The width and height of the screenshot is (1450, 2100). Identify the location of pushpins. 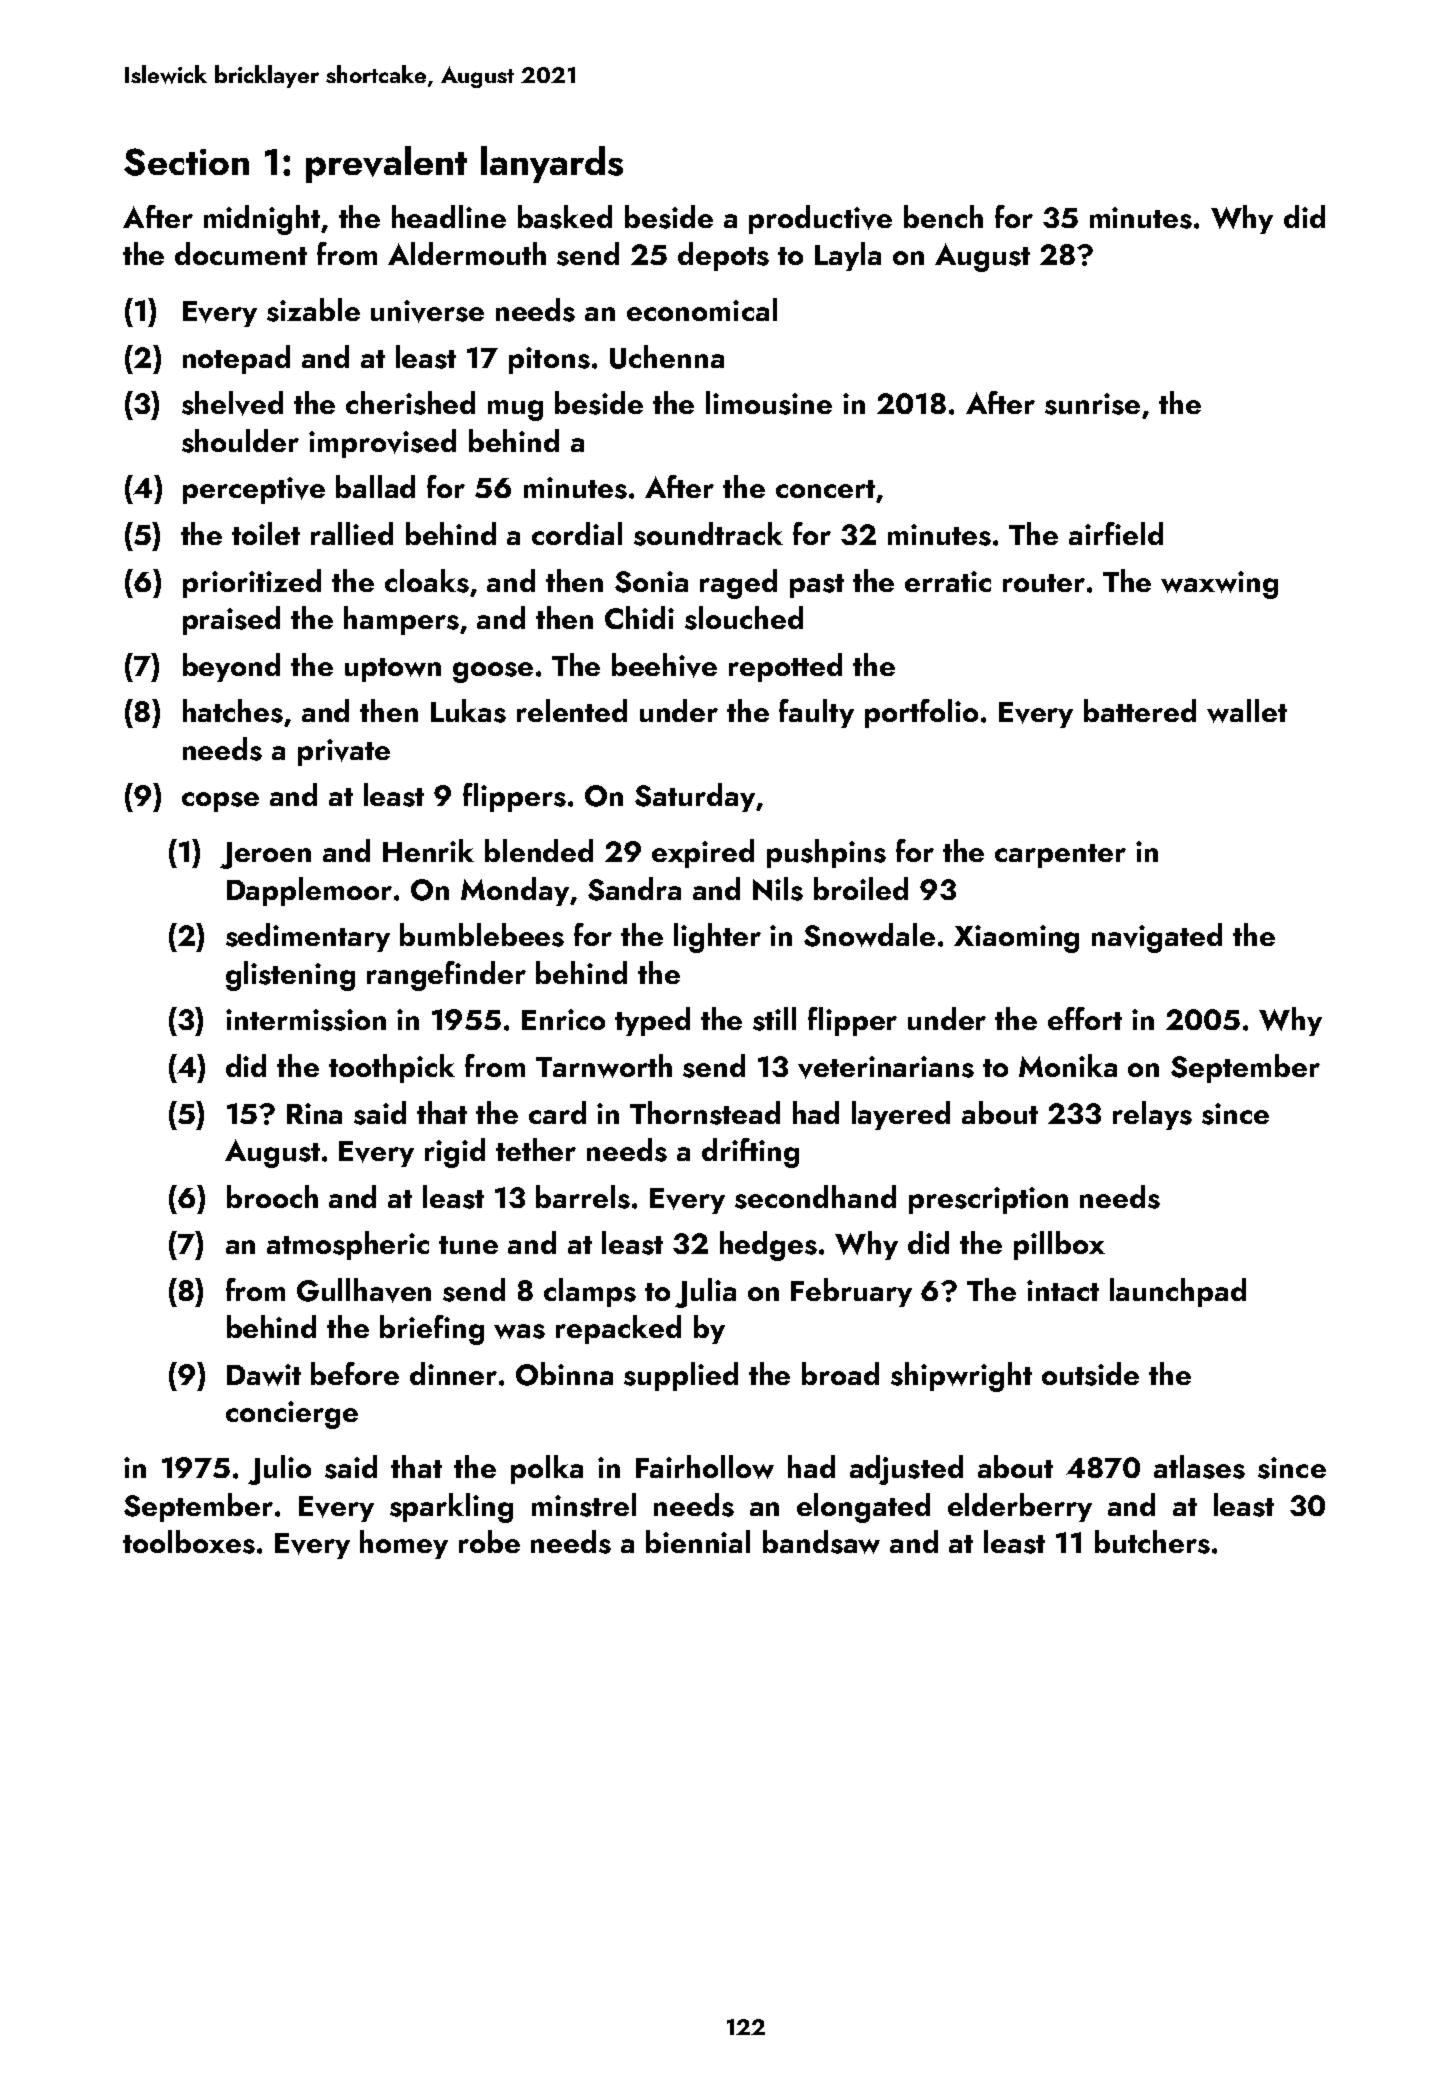
(826, 853).
